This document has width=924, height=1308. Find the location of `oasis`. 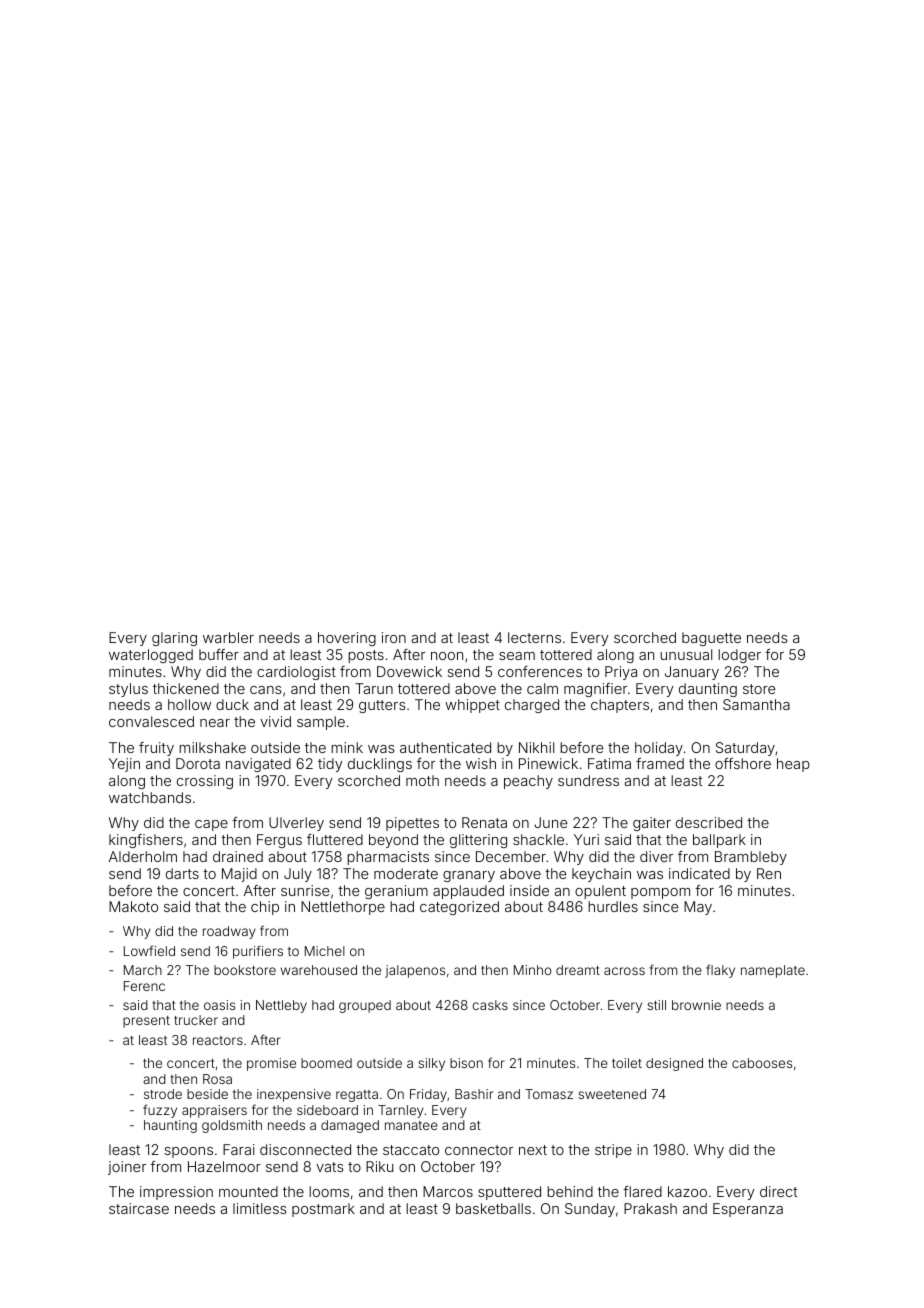

oasis is located at coordinates (219, 1005).
